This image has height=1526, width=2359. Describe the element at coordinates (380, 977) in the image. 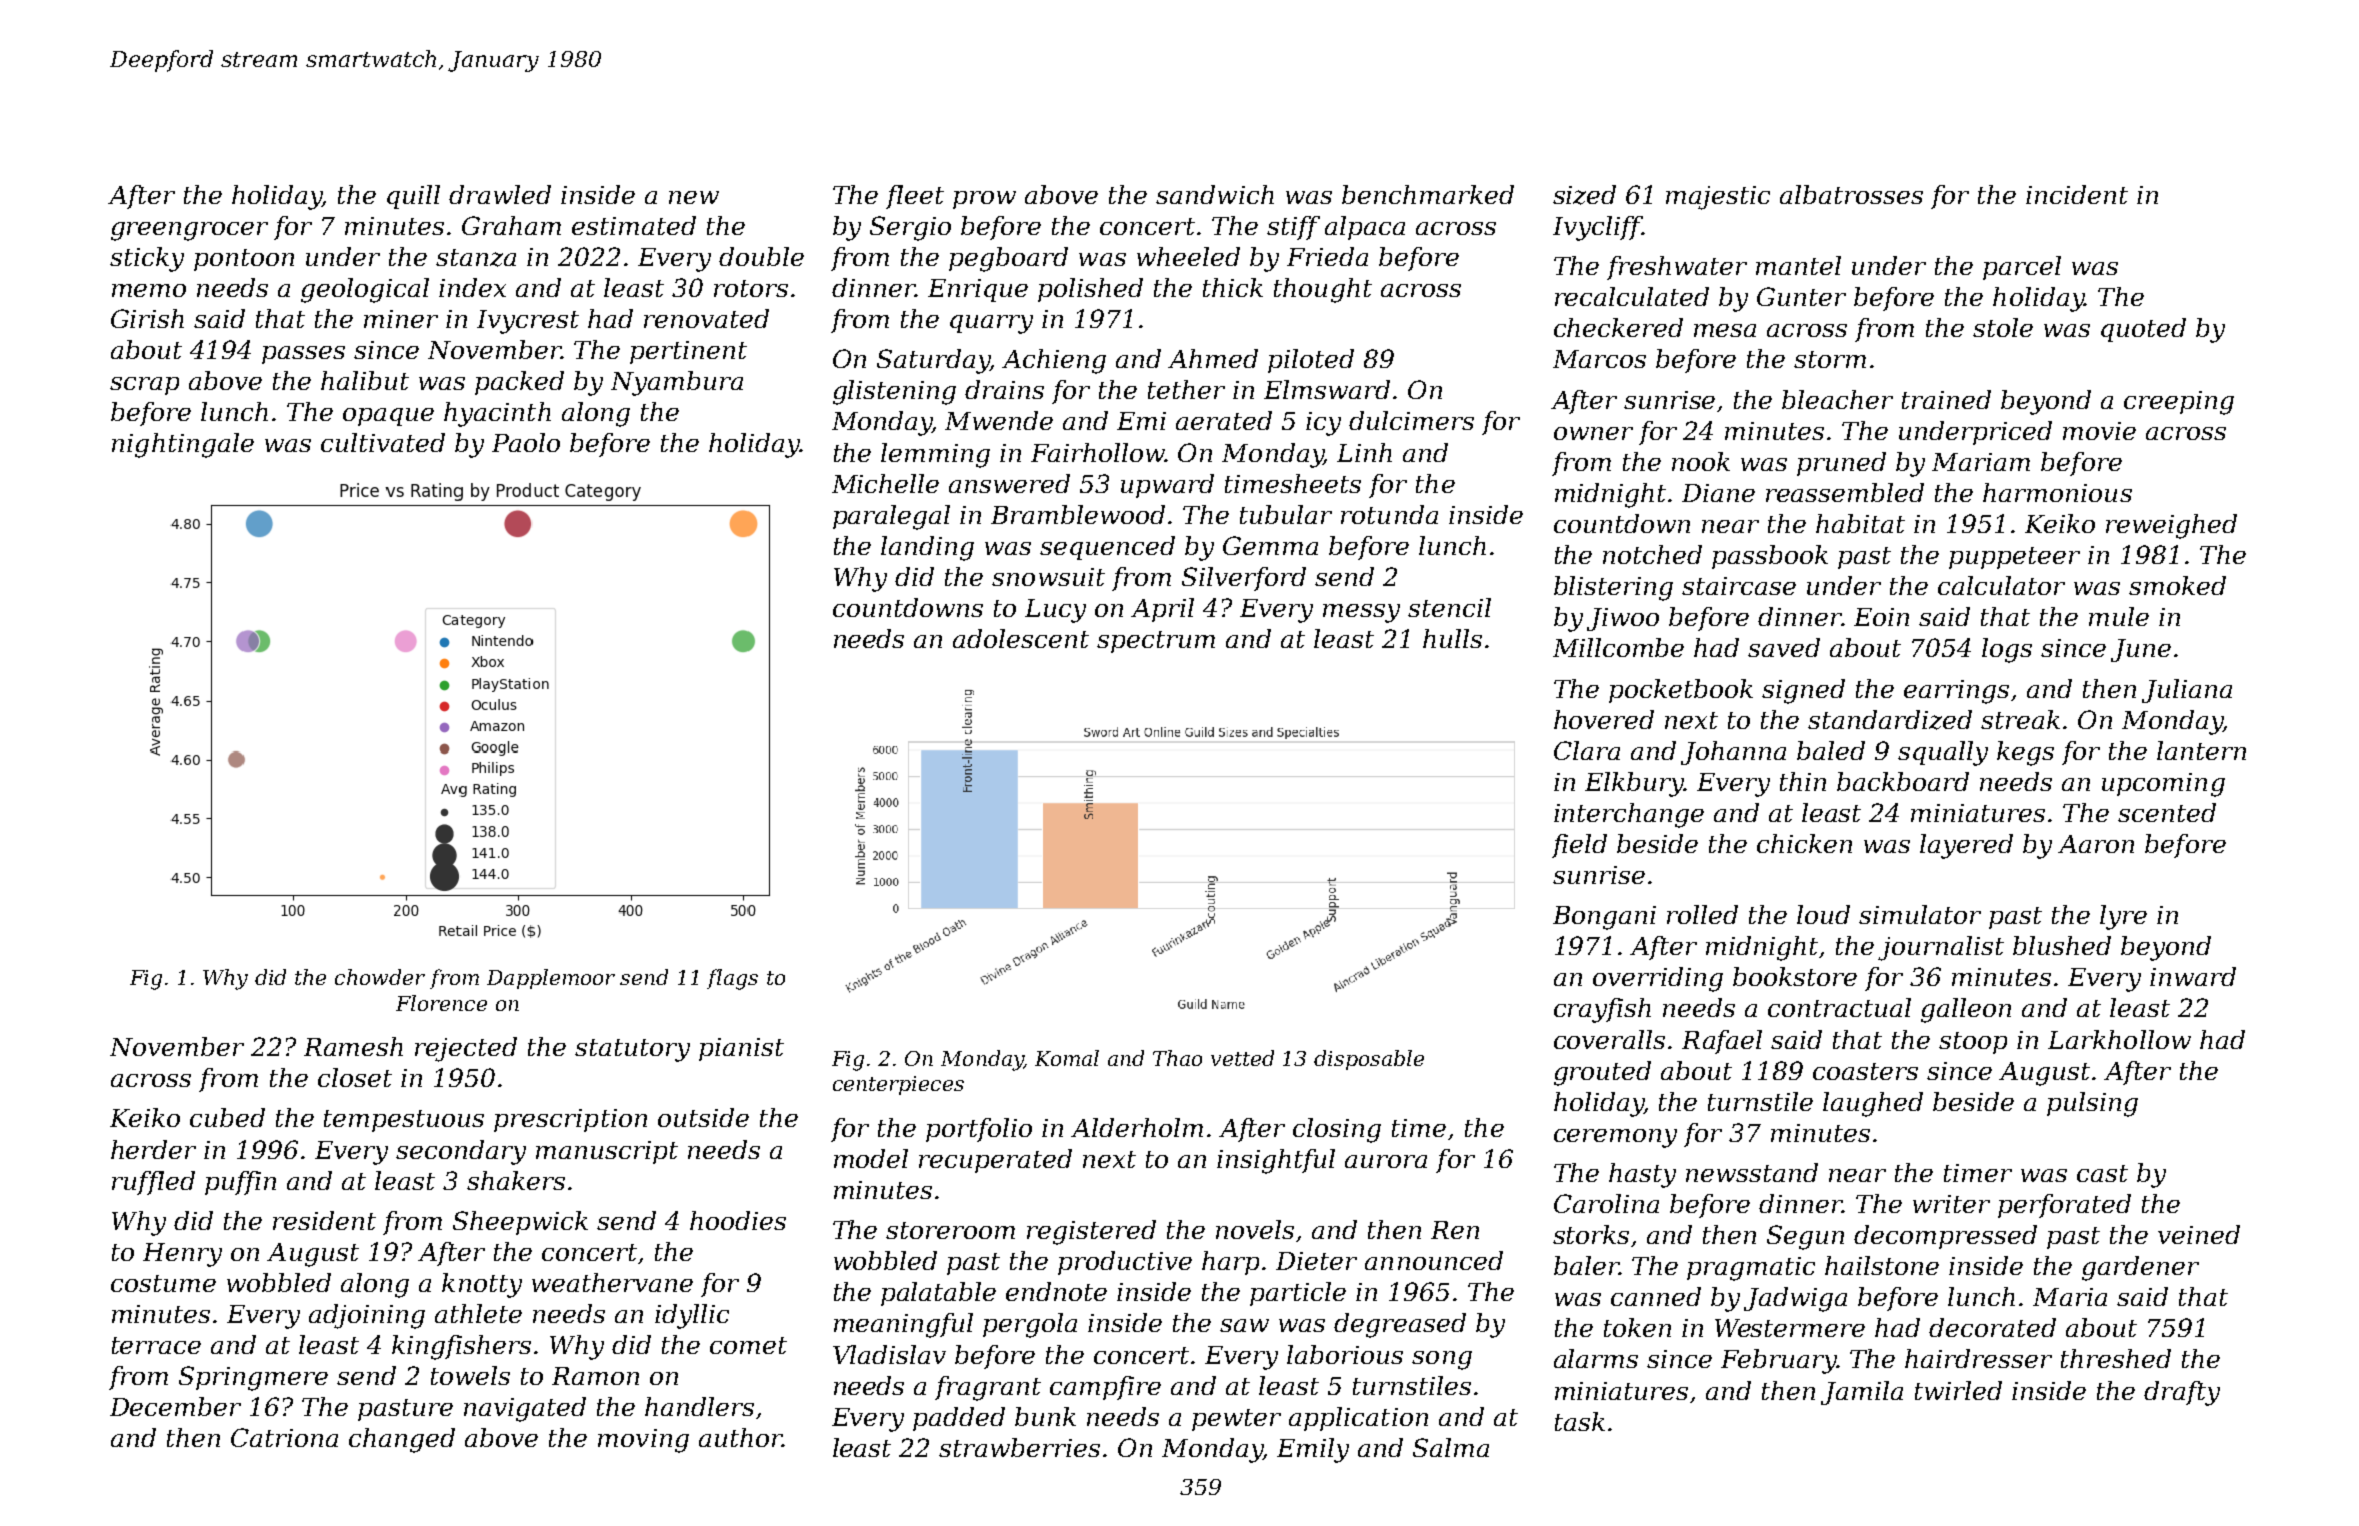

I see `chowder` at that location.
